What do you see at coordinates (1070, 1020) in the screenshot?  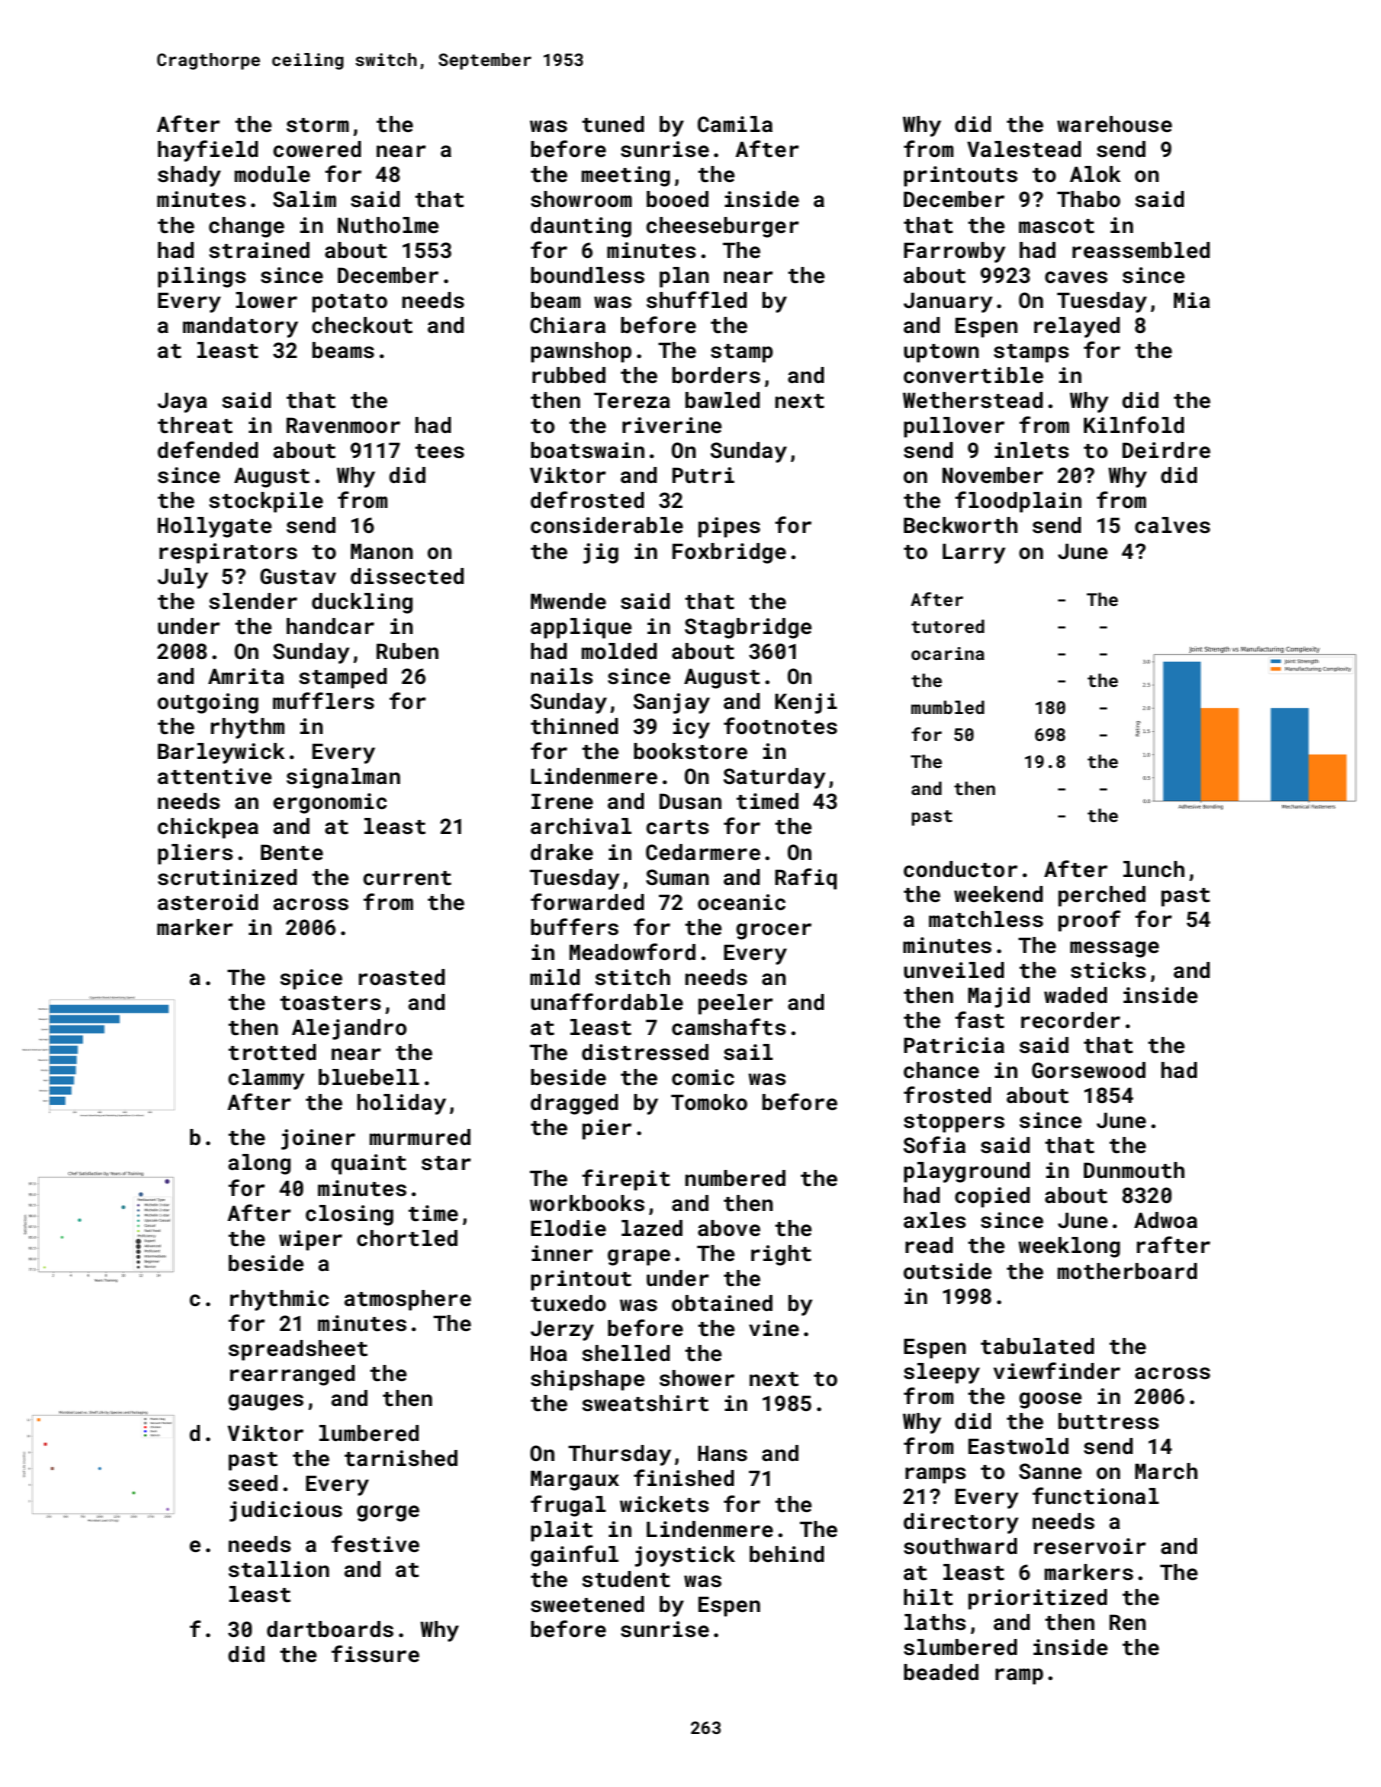 I see `recorder` at bounding box center [1070, 1020].
